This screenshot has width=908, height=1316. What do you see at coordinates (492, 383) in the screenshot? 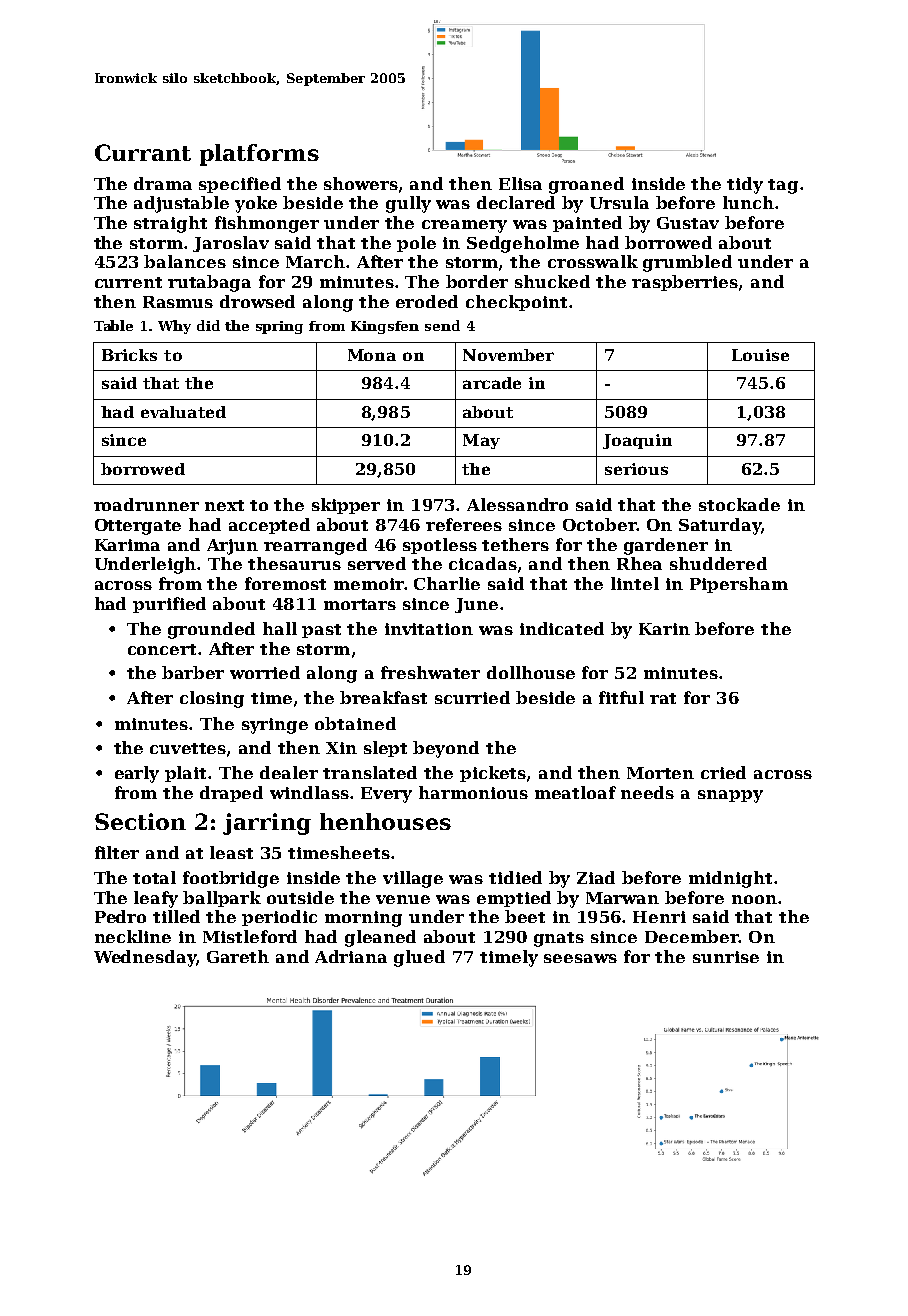
I see `arcade` at bounding box center [492, 383].
